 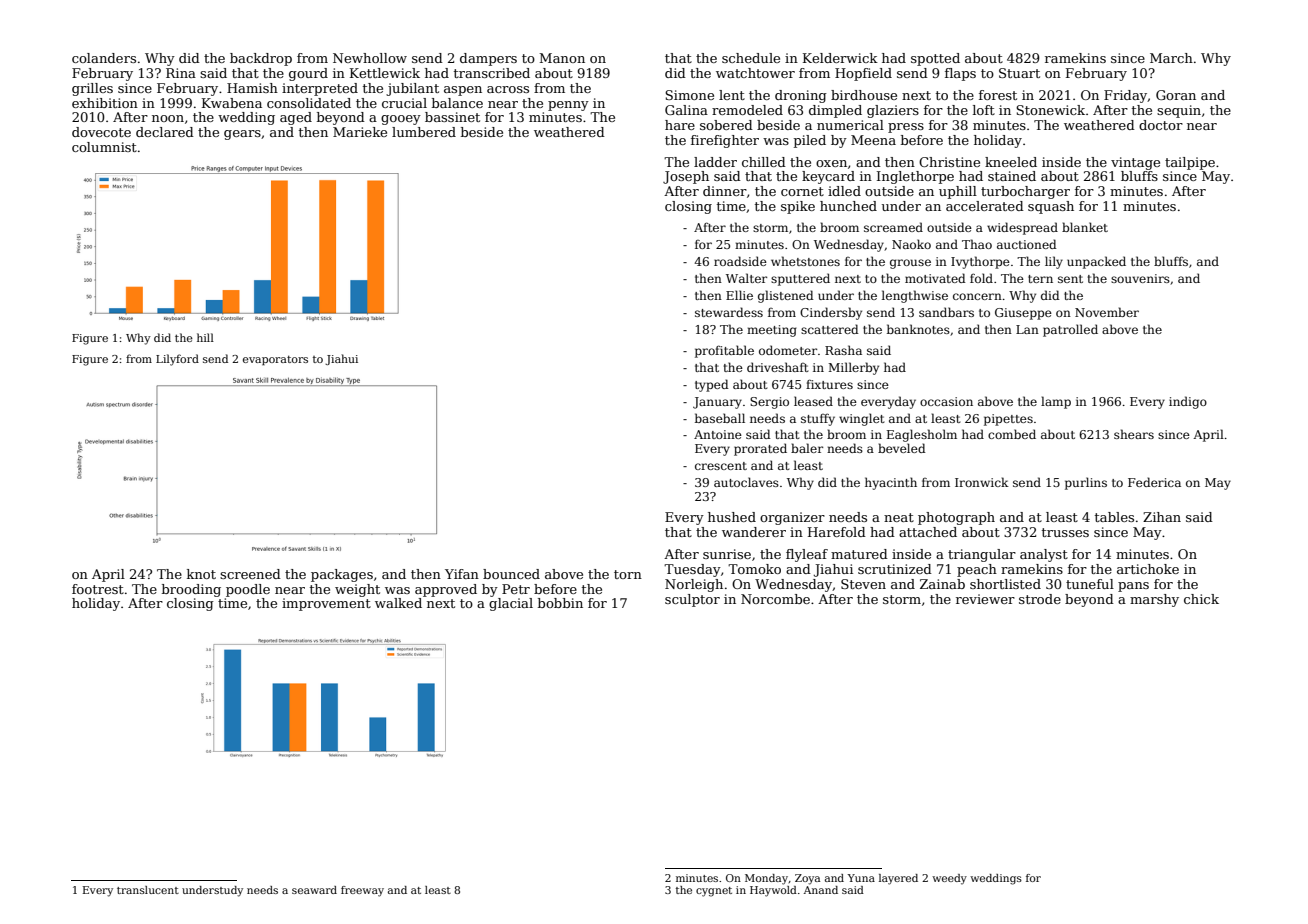 I want to click on Joseph, so click(x=686, y=177).
